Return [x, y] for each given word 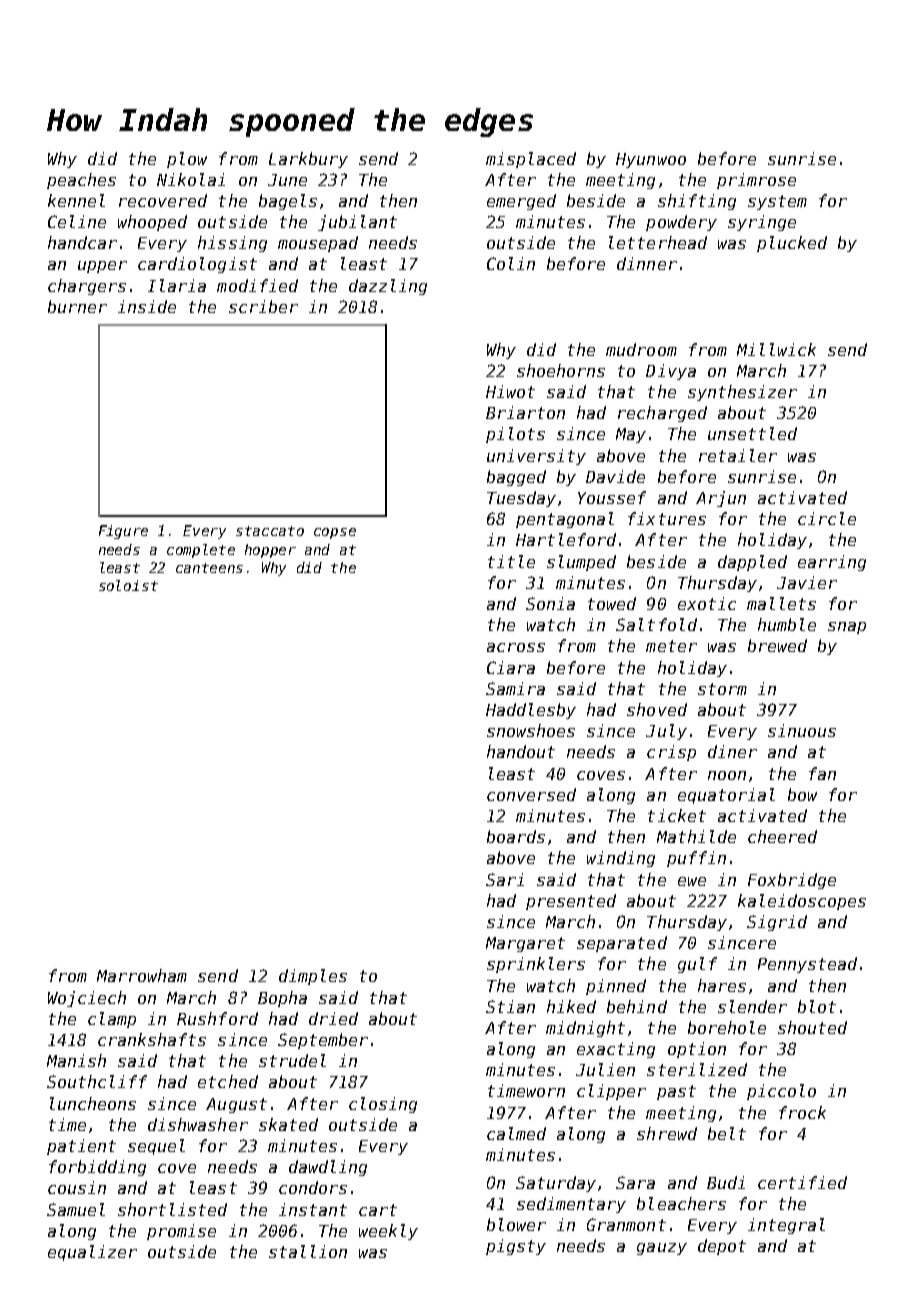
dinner [647, 263]
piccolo [781, 1092]
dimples [313, 977]
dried [333, 1018]
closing [383, 1105]
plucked [792, 244]
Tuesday [521, 499]
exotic [707, 603]
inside [147, 306]
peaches [81, 181]
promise [181, 1232]
